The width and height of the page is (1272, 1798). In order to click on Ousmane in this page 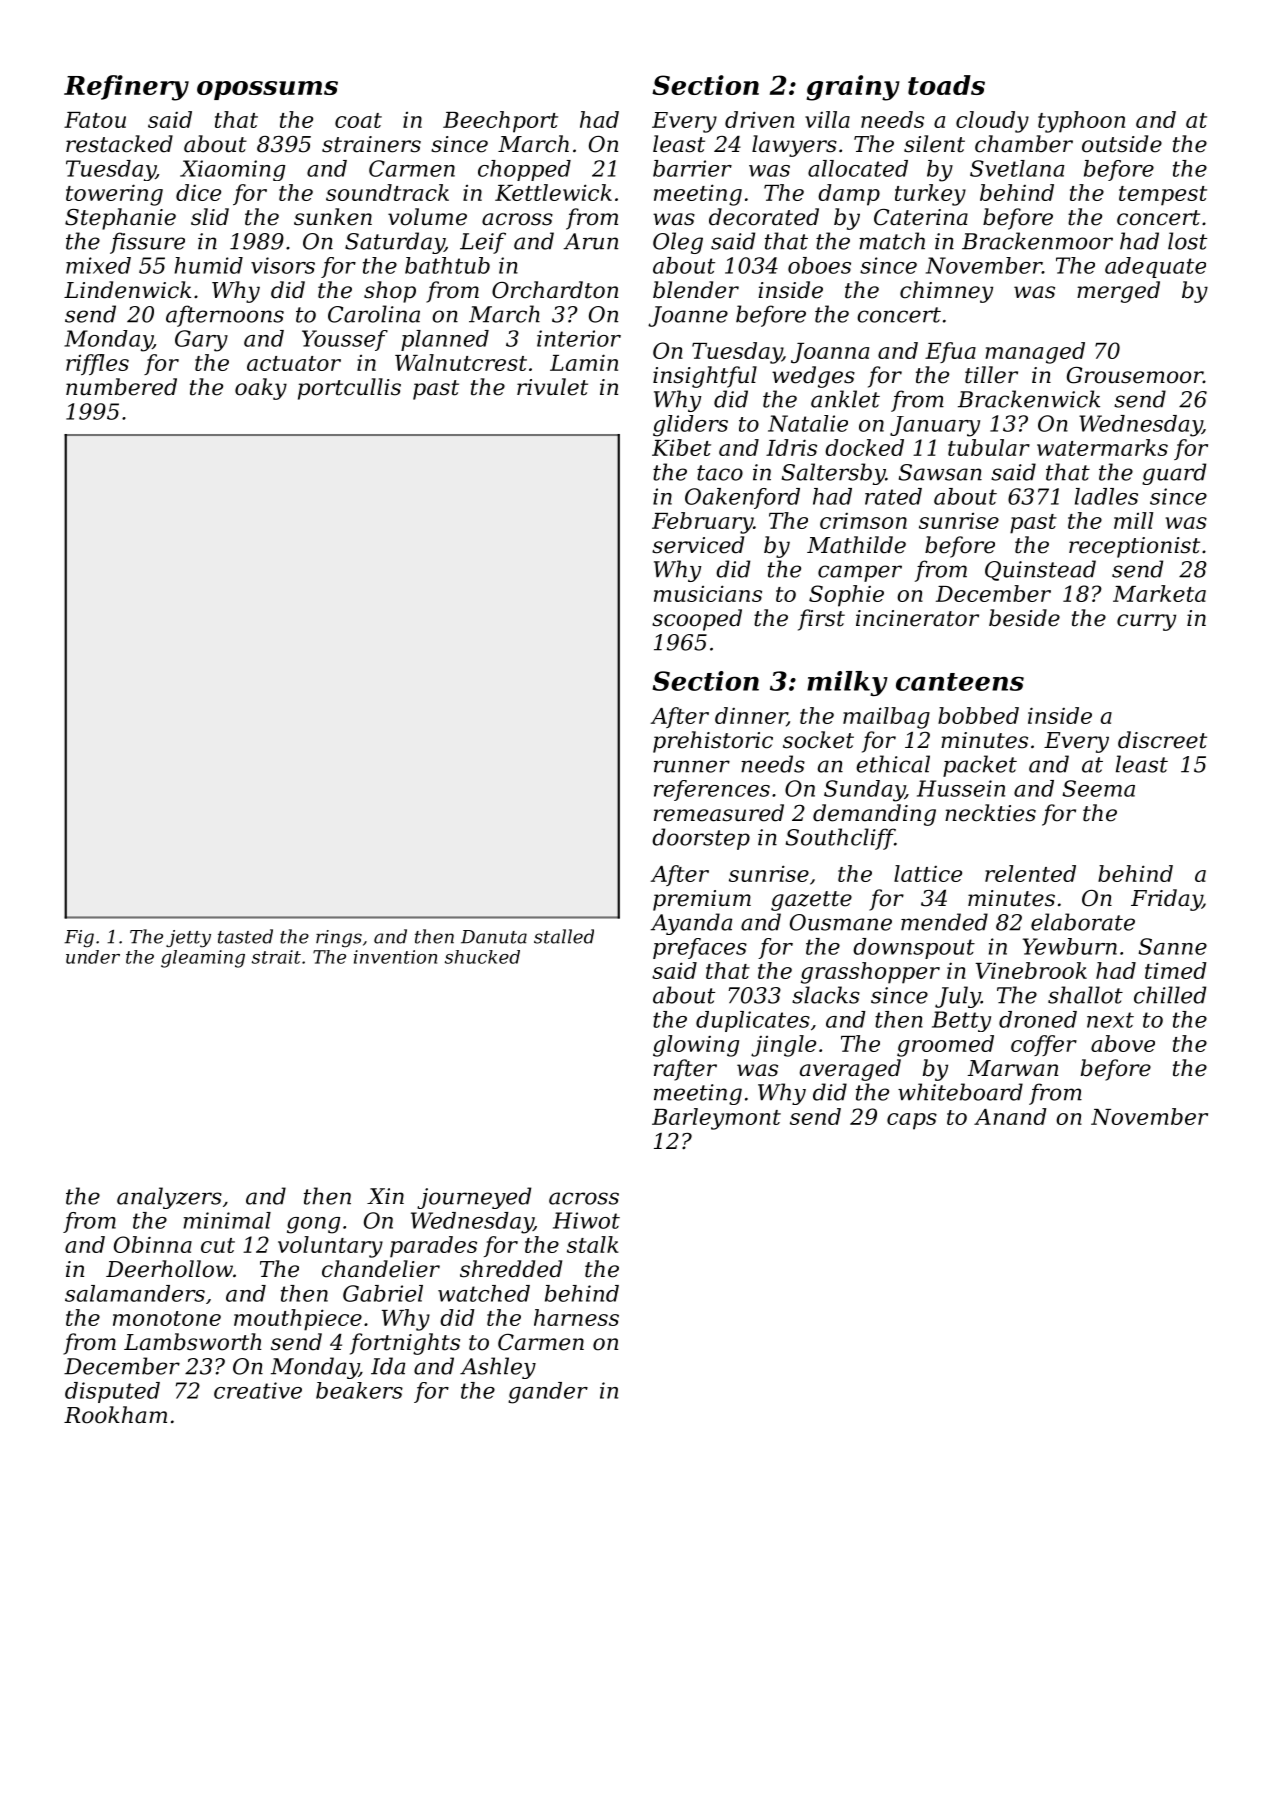, I will do `click(841, 922)`.
